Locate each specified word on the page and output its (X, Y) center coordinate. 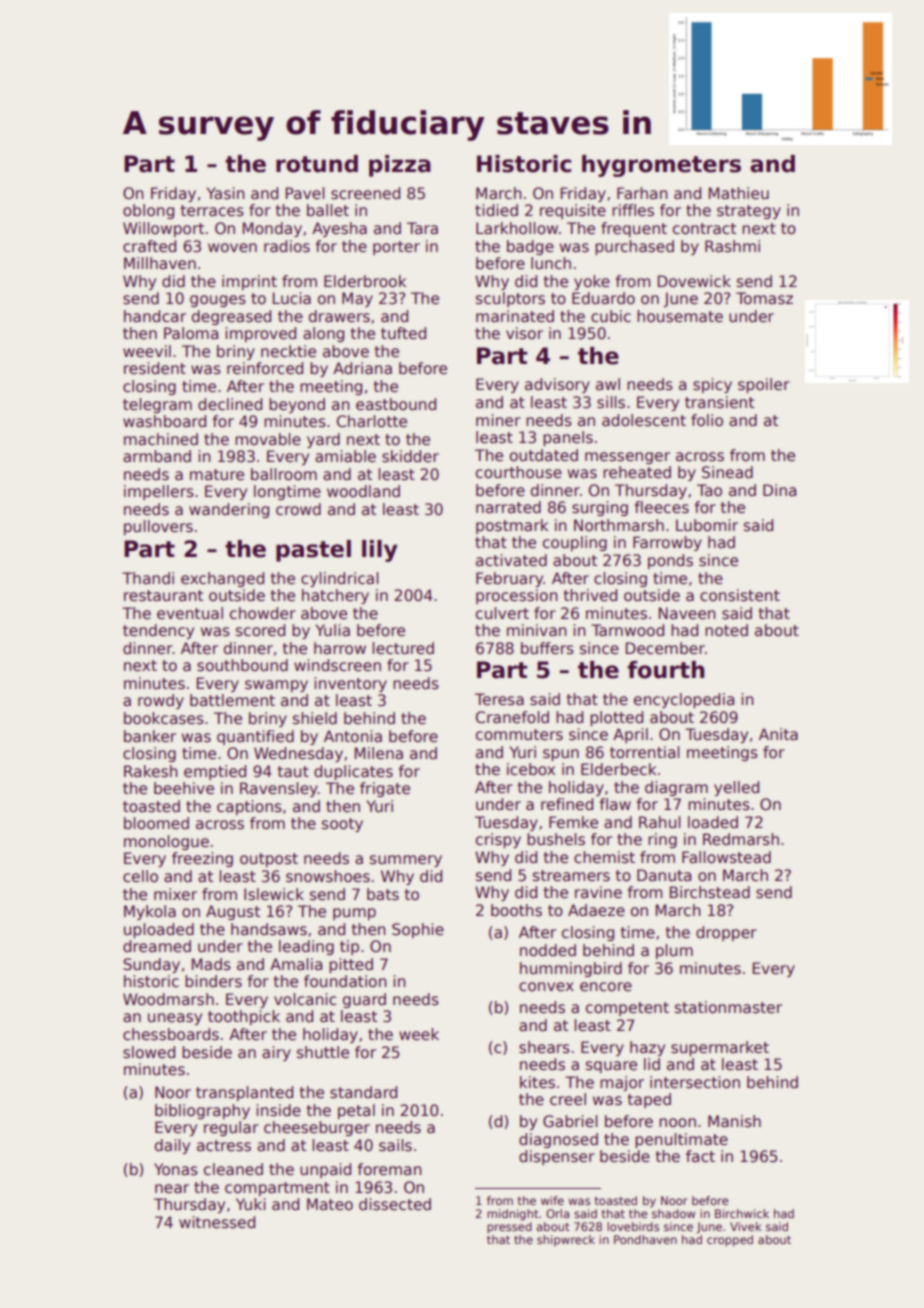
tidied (496, 210)
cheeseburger (317, 1128)
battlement (232, 700)
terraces (212, 211)
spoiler (764, 385)
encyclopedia (684, 700)
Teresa (499, 699)
